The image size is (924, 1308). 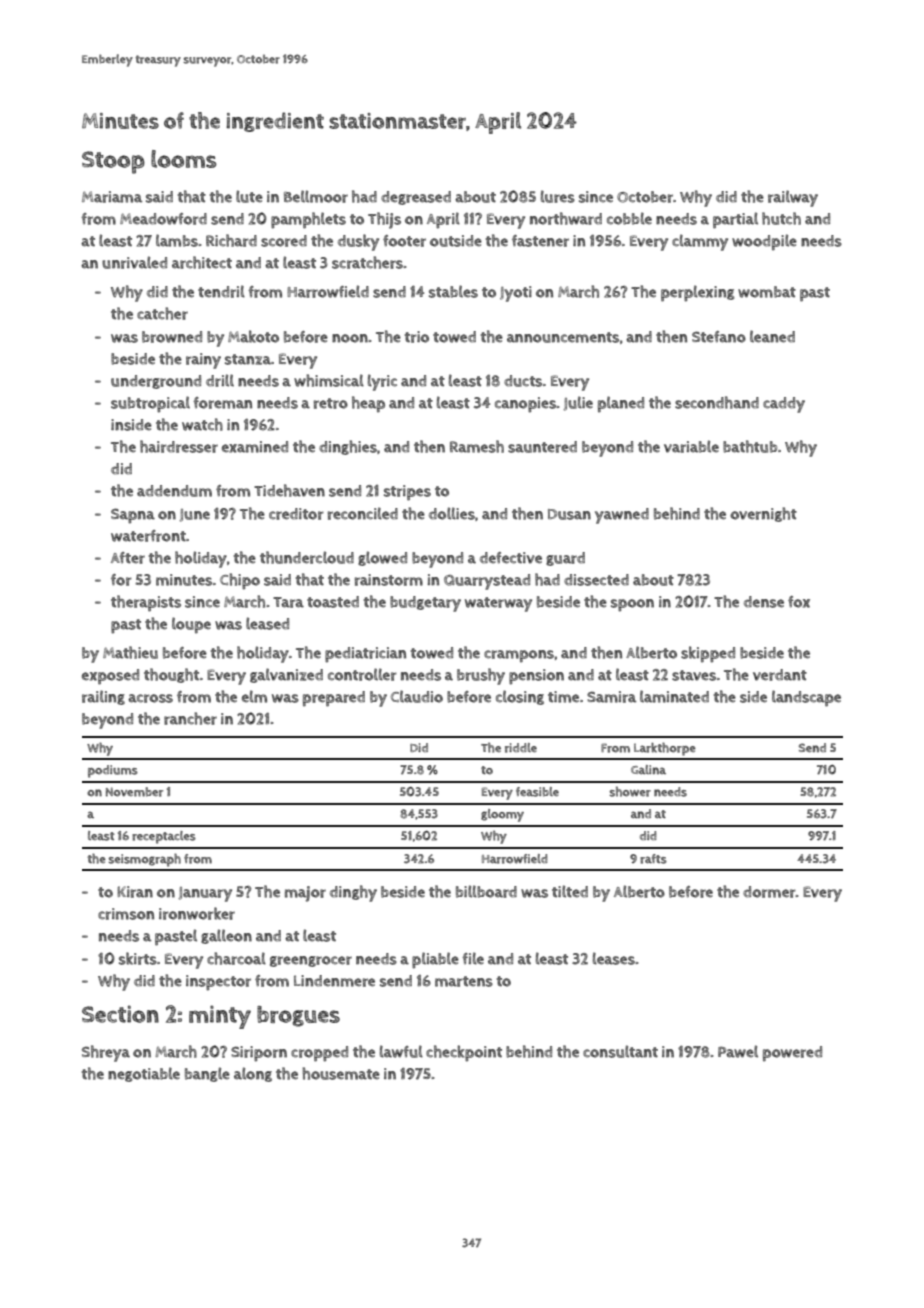 I want to click on billboard, so click(x=486, y=891).
